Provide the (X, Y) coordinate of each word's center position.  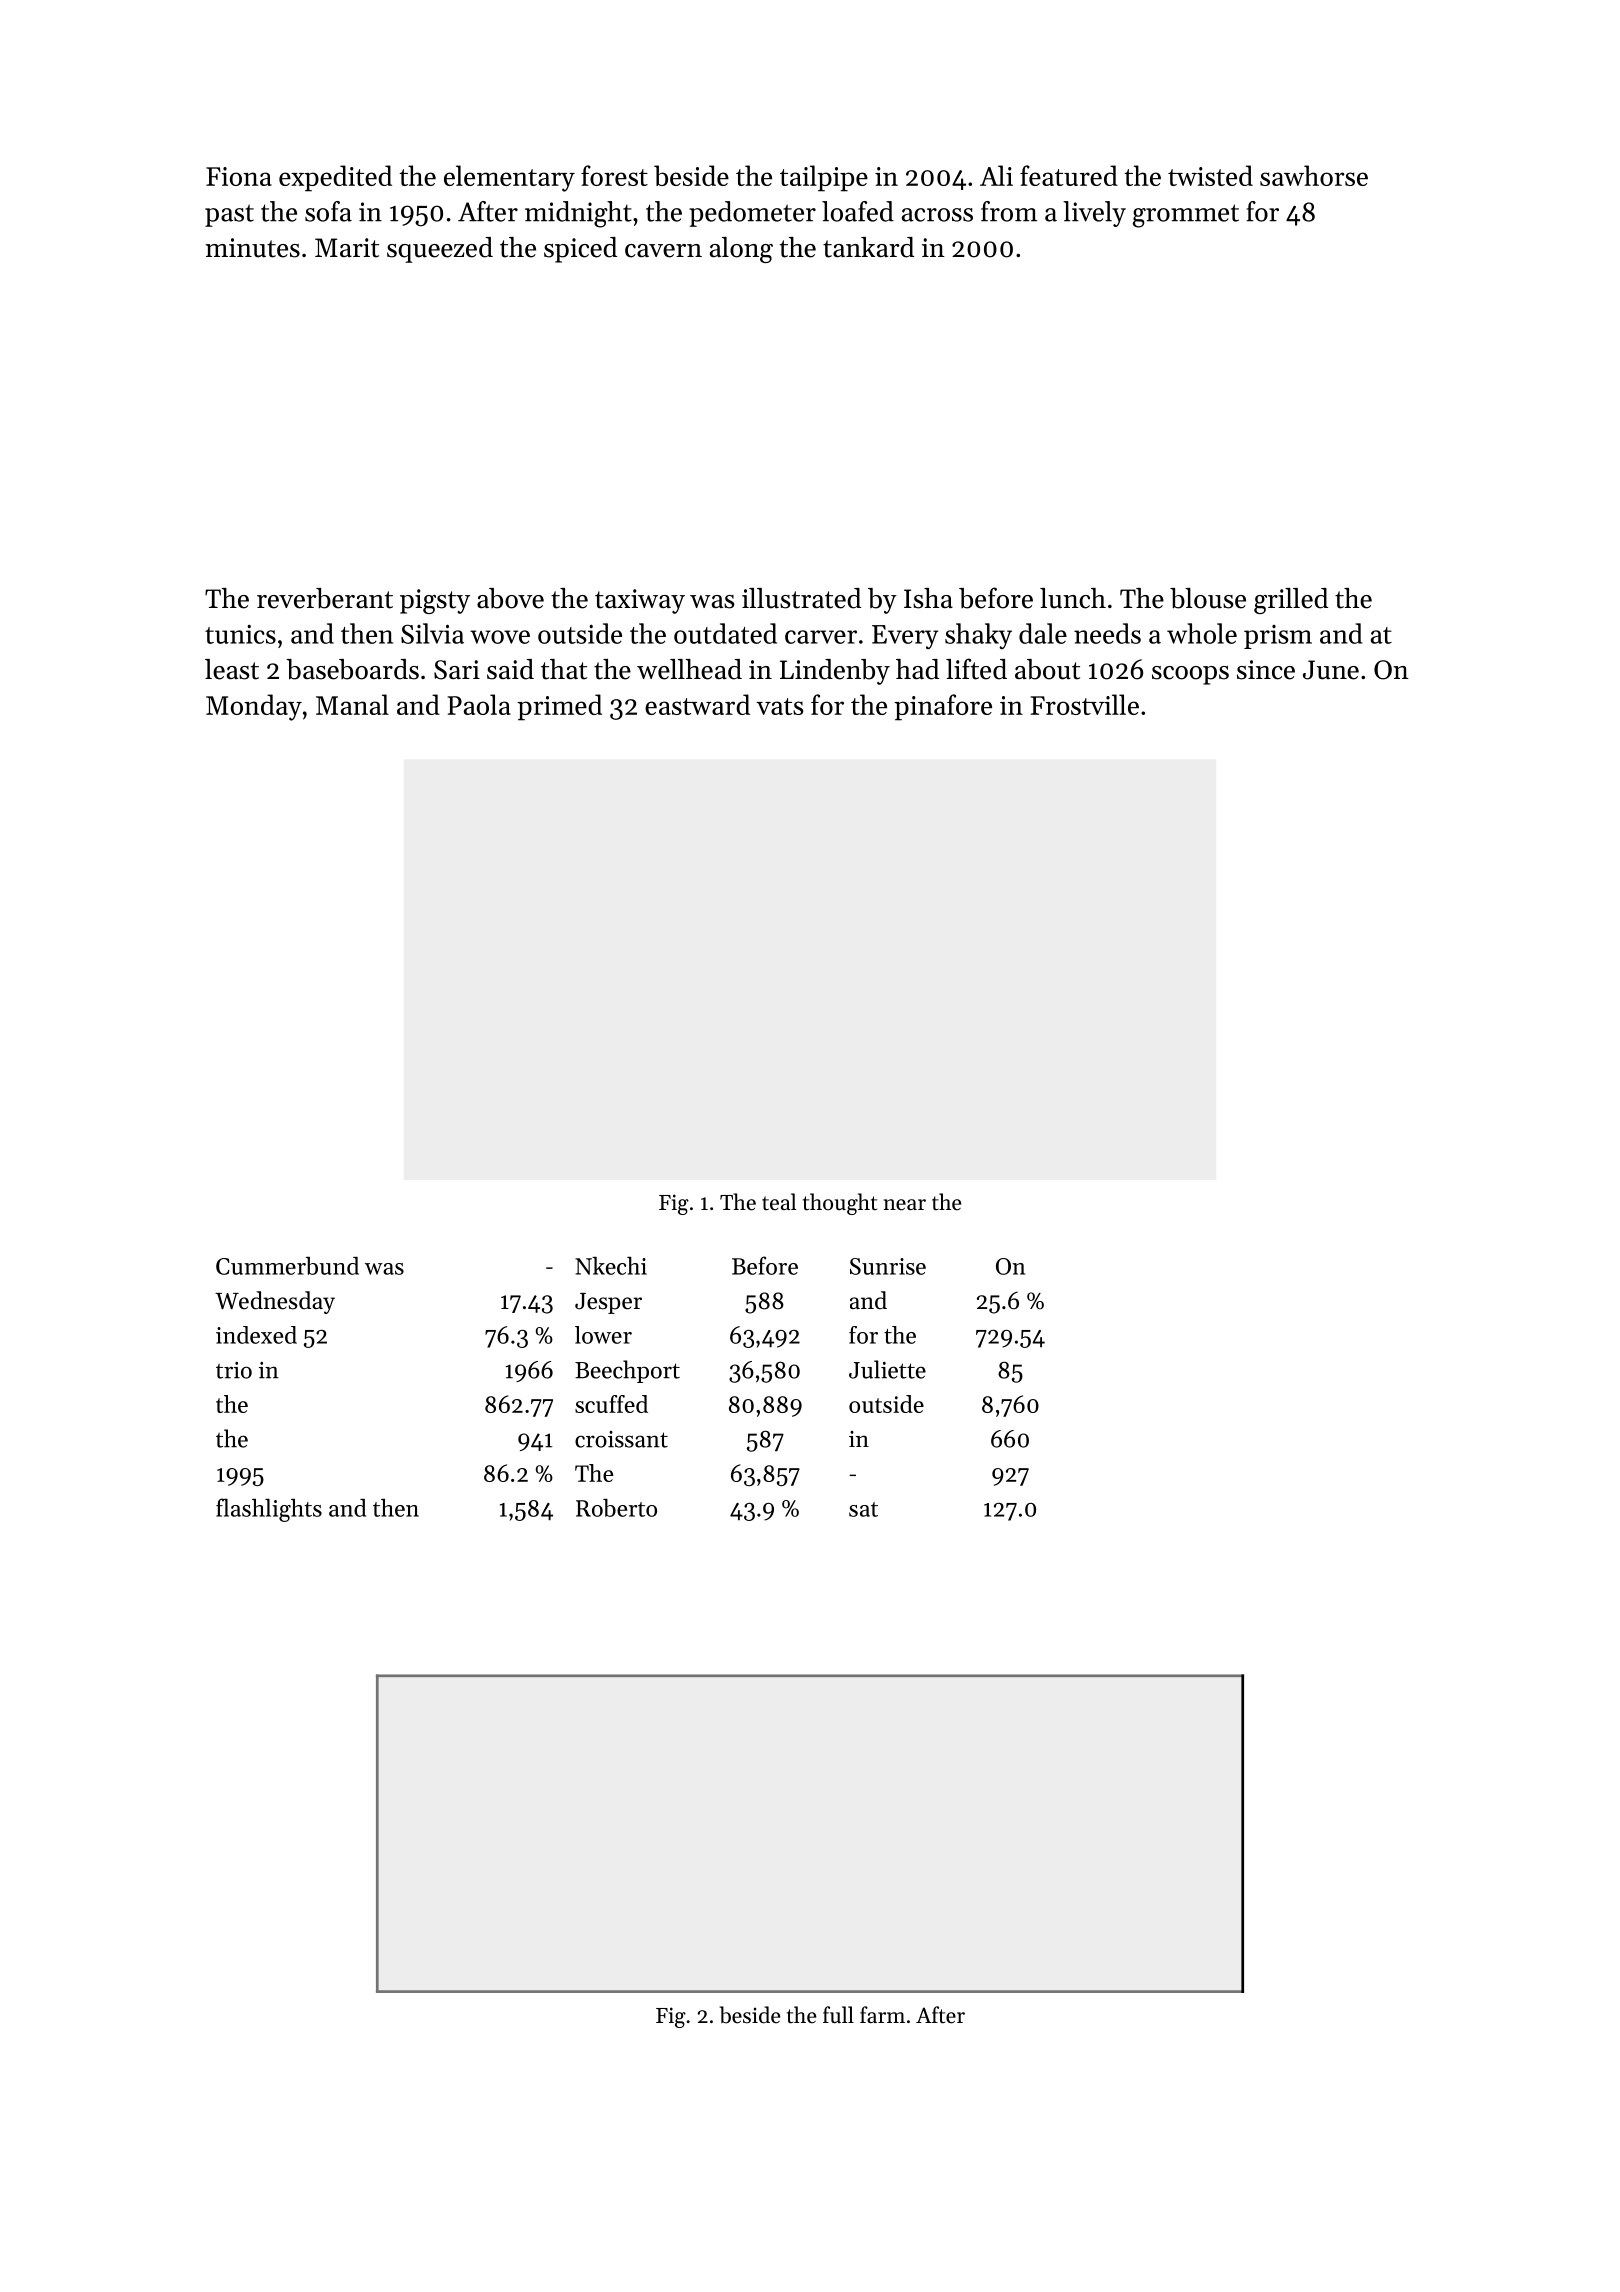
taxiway (640, 601)
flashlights (269, 1510)
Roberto (616, 1508)
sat (863, 1509)
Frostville (1085, 704)
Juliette (887, 1369)
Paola (479, 704)
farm (882, 2014)
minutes (252, 248)
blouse (1208, 598)
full (838, 2015)
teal (779, 1202)
